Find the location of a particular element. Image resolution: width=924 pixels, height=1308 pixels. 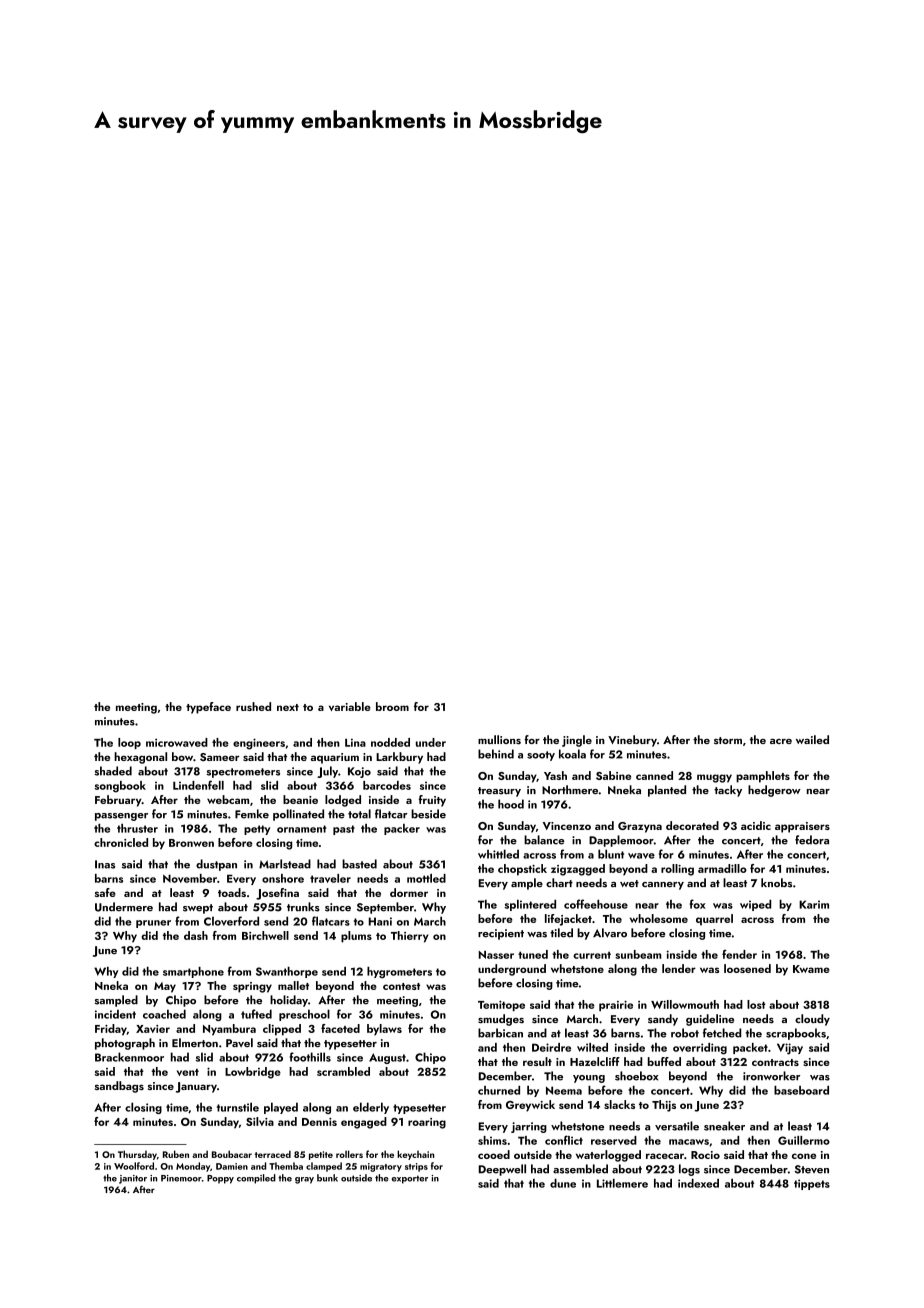

young is located at coordinates (589, 1079).
